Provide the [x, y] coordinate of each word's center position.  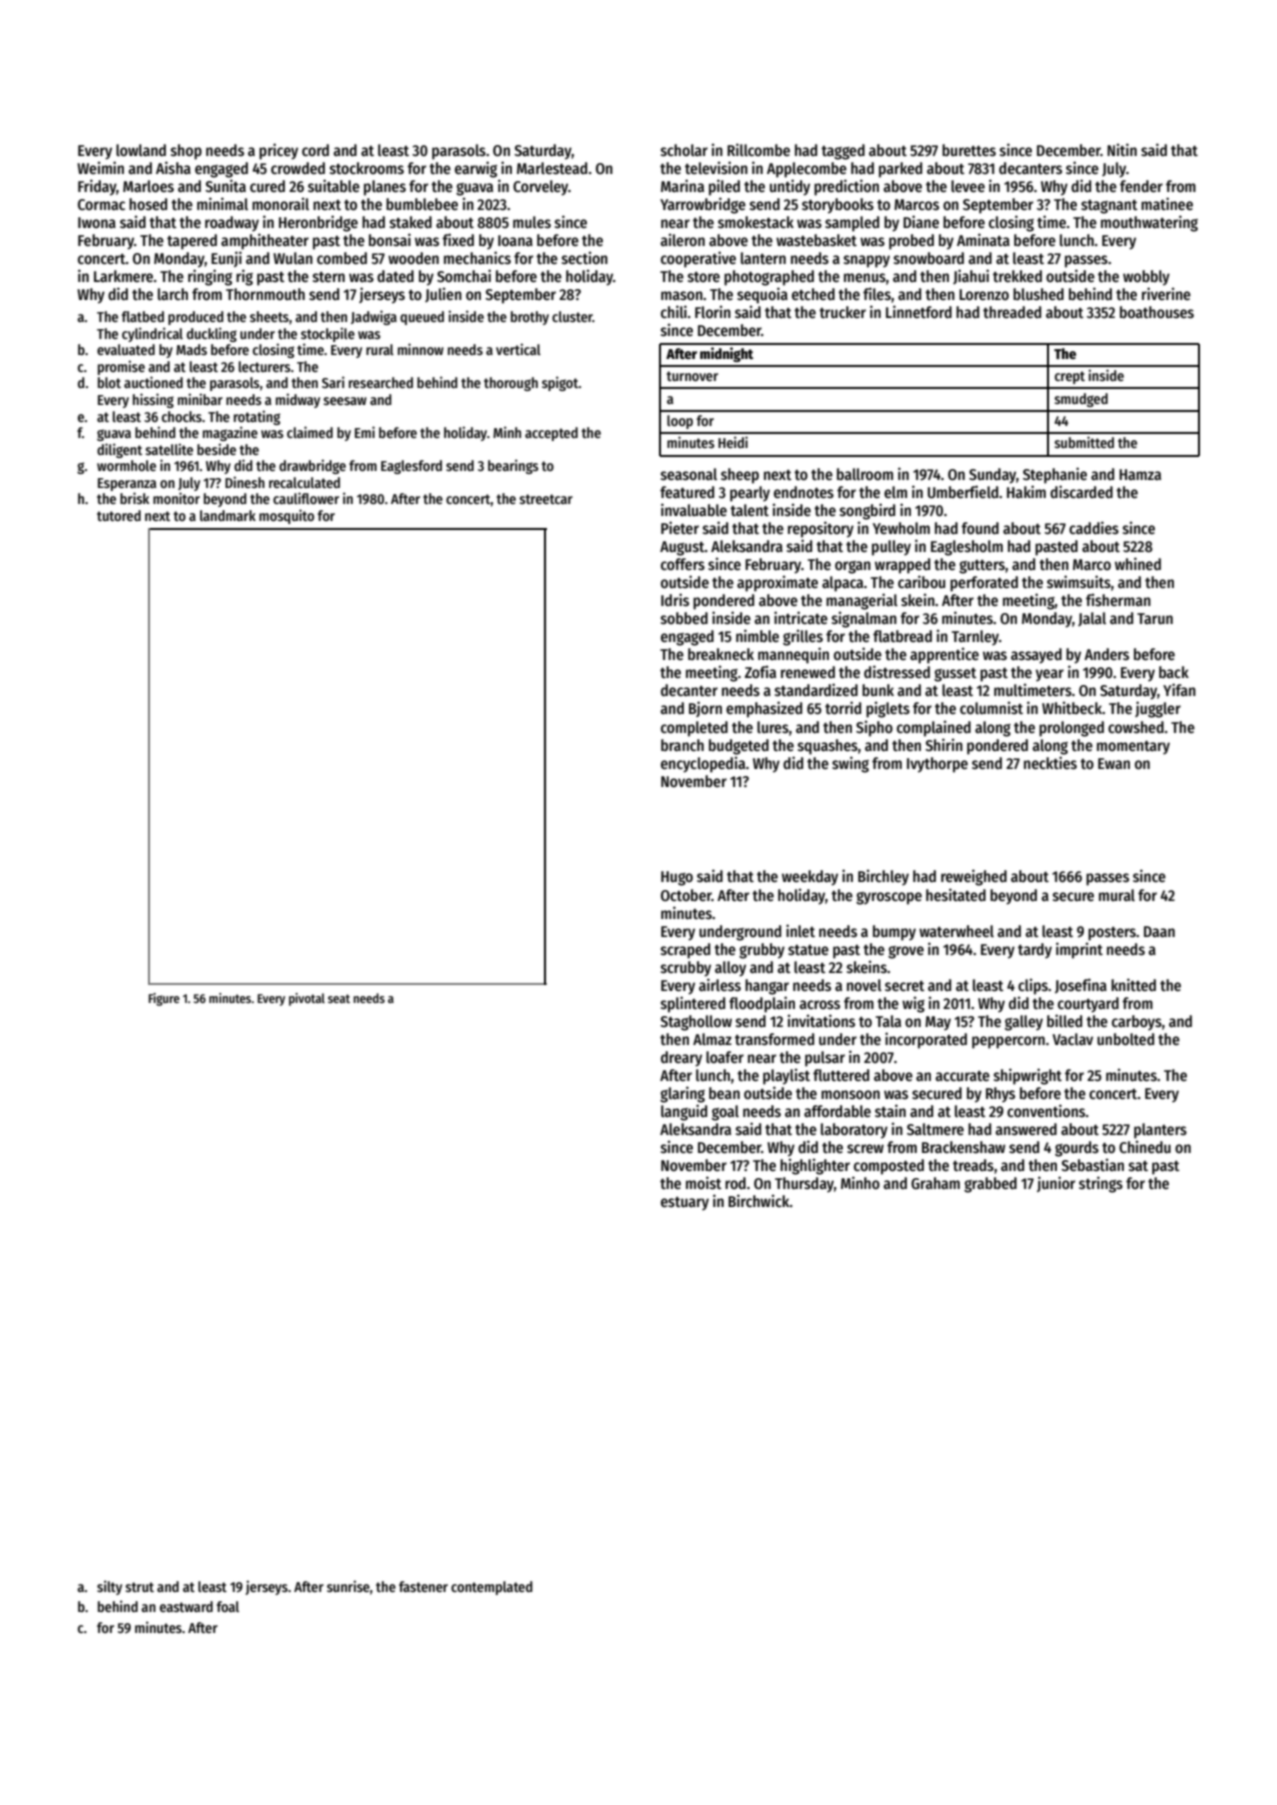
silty [109, 1587]
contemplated [491, 1588]
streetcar [546, 499]
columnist [991, 707]
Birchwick [759, 1200]
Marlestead [552, 168]
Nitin [1122, 149]
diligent [119, 450]
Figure [164, 999]
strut [140, 1587]
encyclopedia [703, 764]
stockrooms [367, 168]
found [980, 528]
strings [1101, 1184]
